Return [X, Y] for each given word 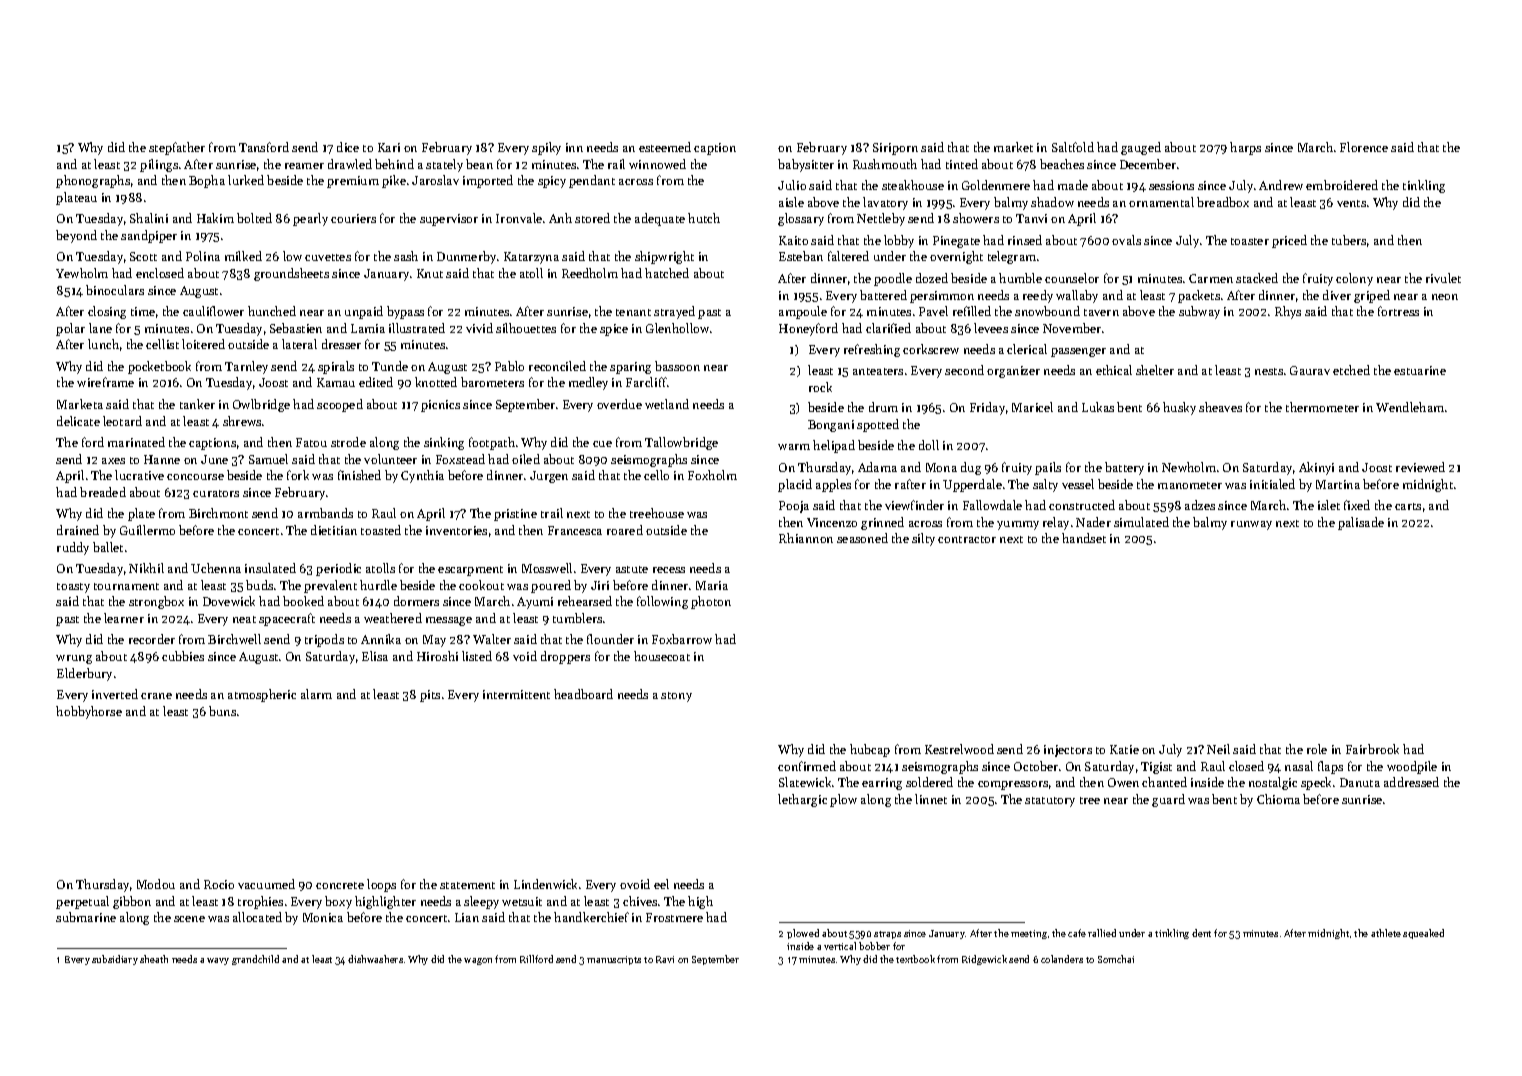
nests [1269, 371]
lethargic [802, 800]
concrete [340, 885]
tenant [633, 312]
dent [1201, 933]
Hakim [215, 218]
